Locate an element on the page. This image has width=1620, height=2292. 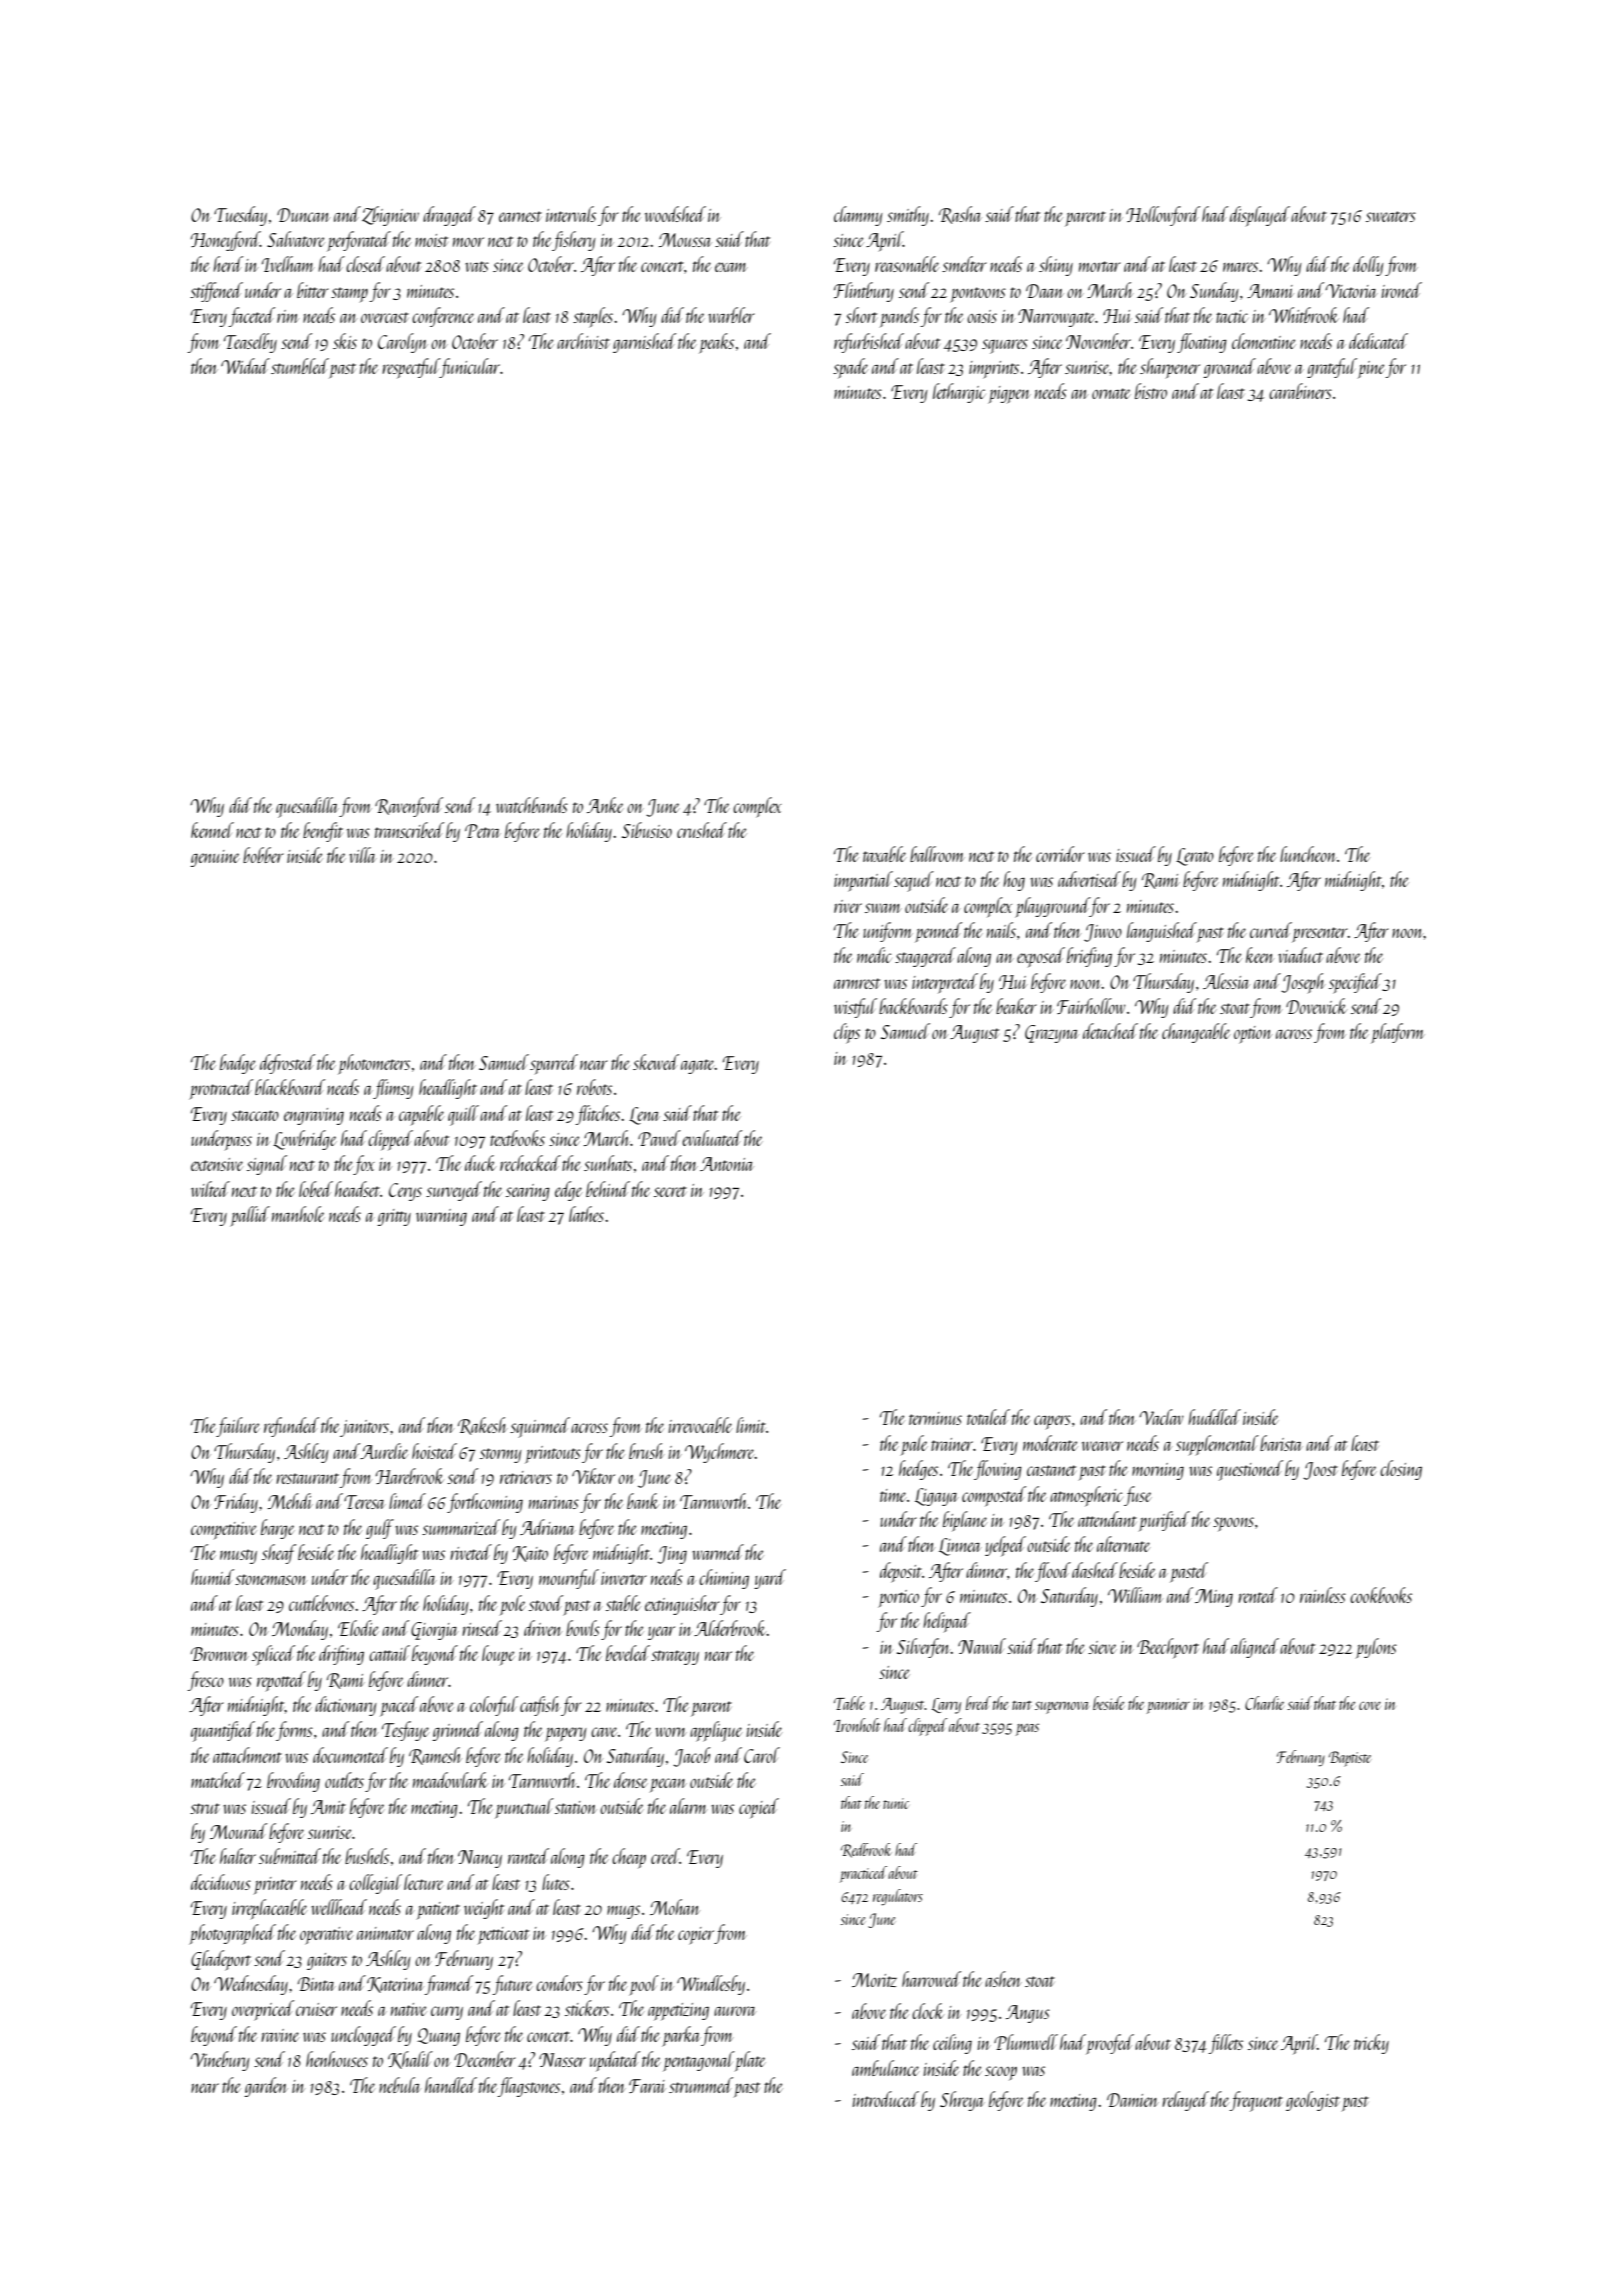
taxable is located at coordinates (884, 854).
